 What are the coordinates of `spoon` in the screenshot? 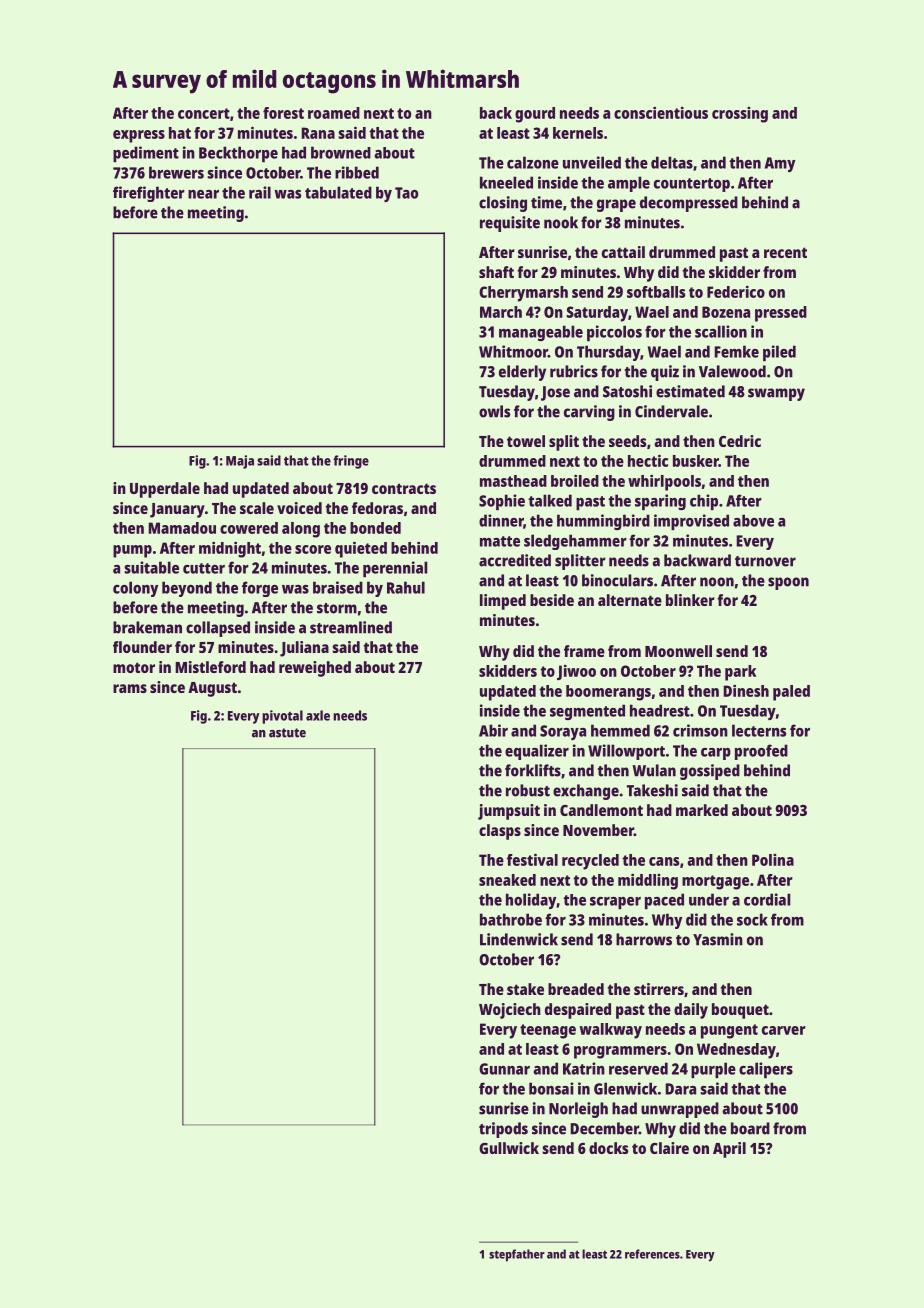 It's located at (788, 583).
